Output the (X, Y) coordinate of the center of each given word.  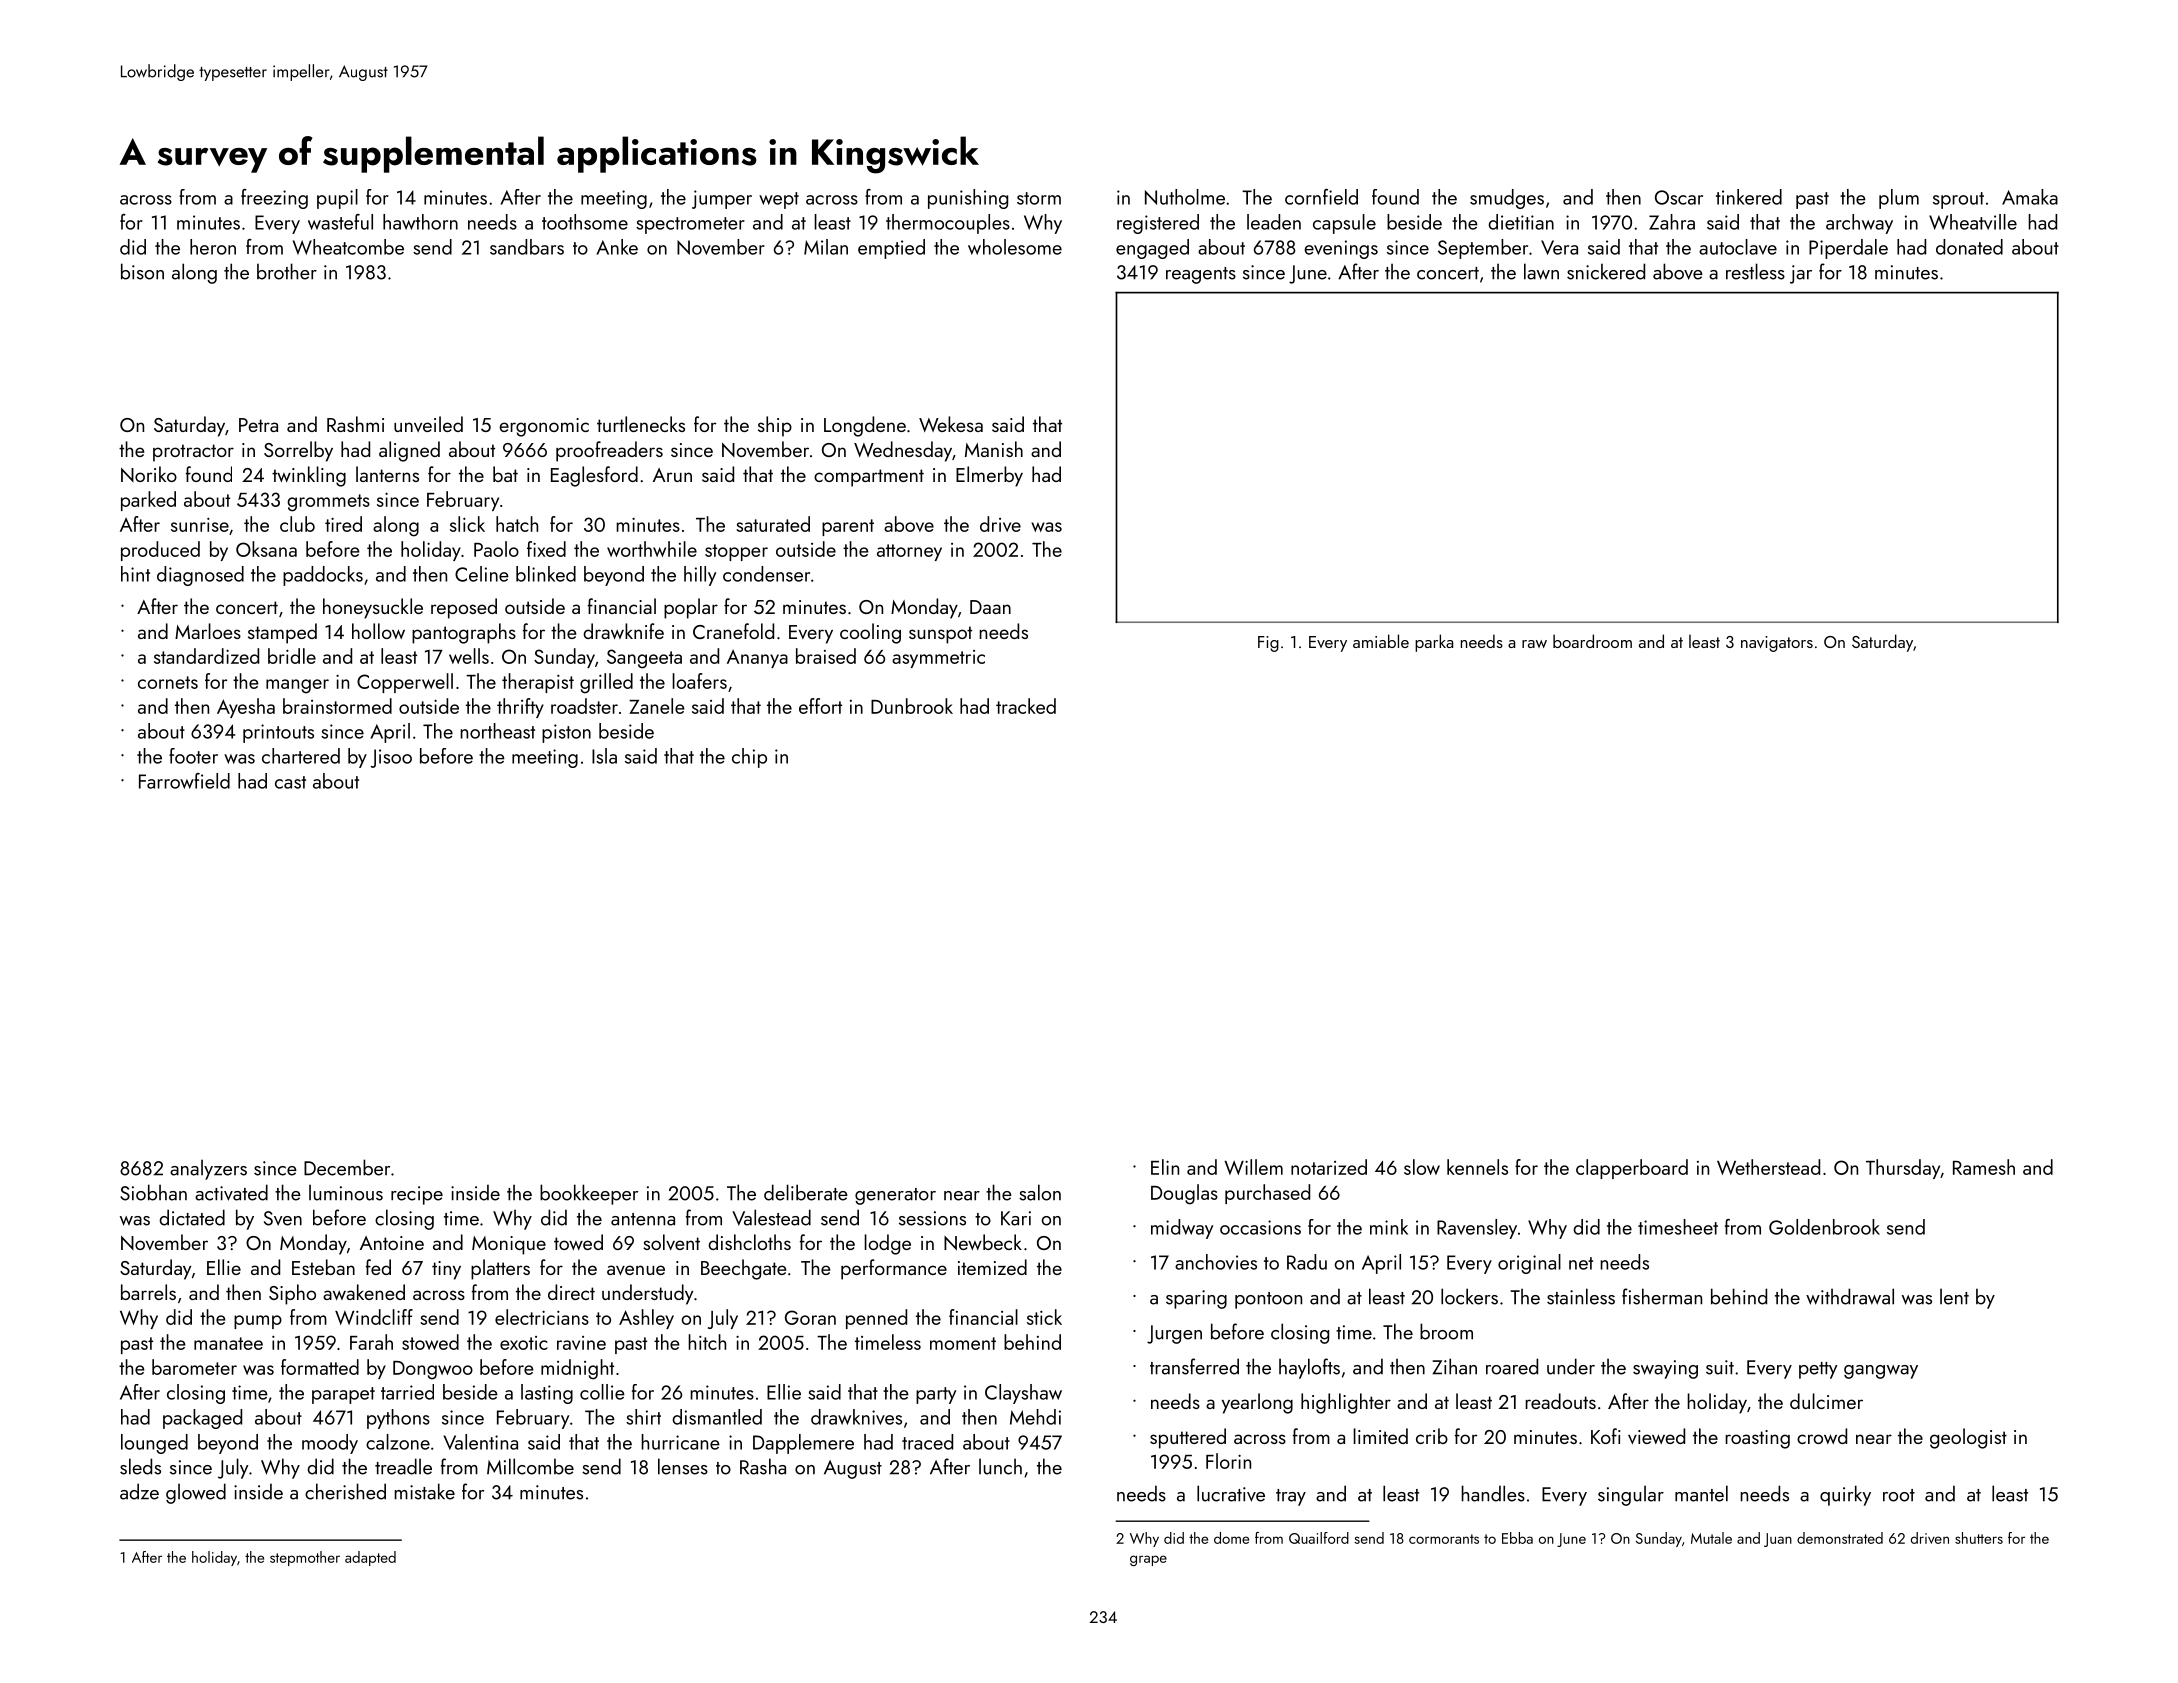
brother (287, 271)
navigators (1777, 644)
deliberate (806, 1192)
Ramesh (1984, 1167)
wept (779, 200)
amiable (1381, 641)
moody (330, 1444)
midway (1182, 1229)
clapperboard (1632, 1169)
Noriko (149, 474)
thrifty (520, 708)
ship (775, 426)
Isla (604, 756)
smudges (1507, 199)
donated (1969, 247)
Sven (283, 1218)
